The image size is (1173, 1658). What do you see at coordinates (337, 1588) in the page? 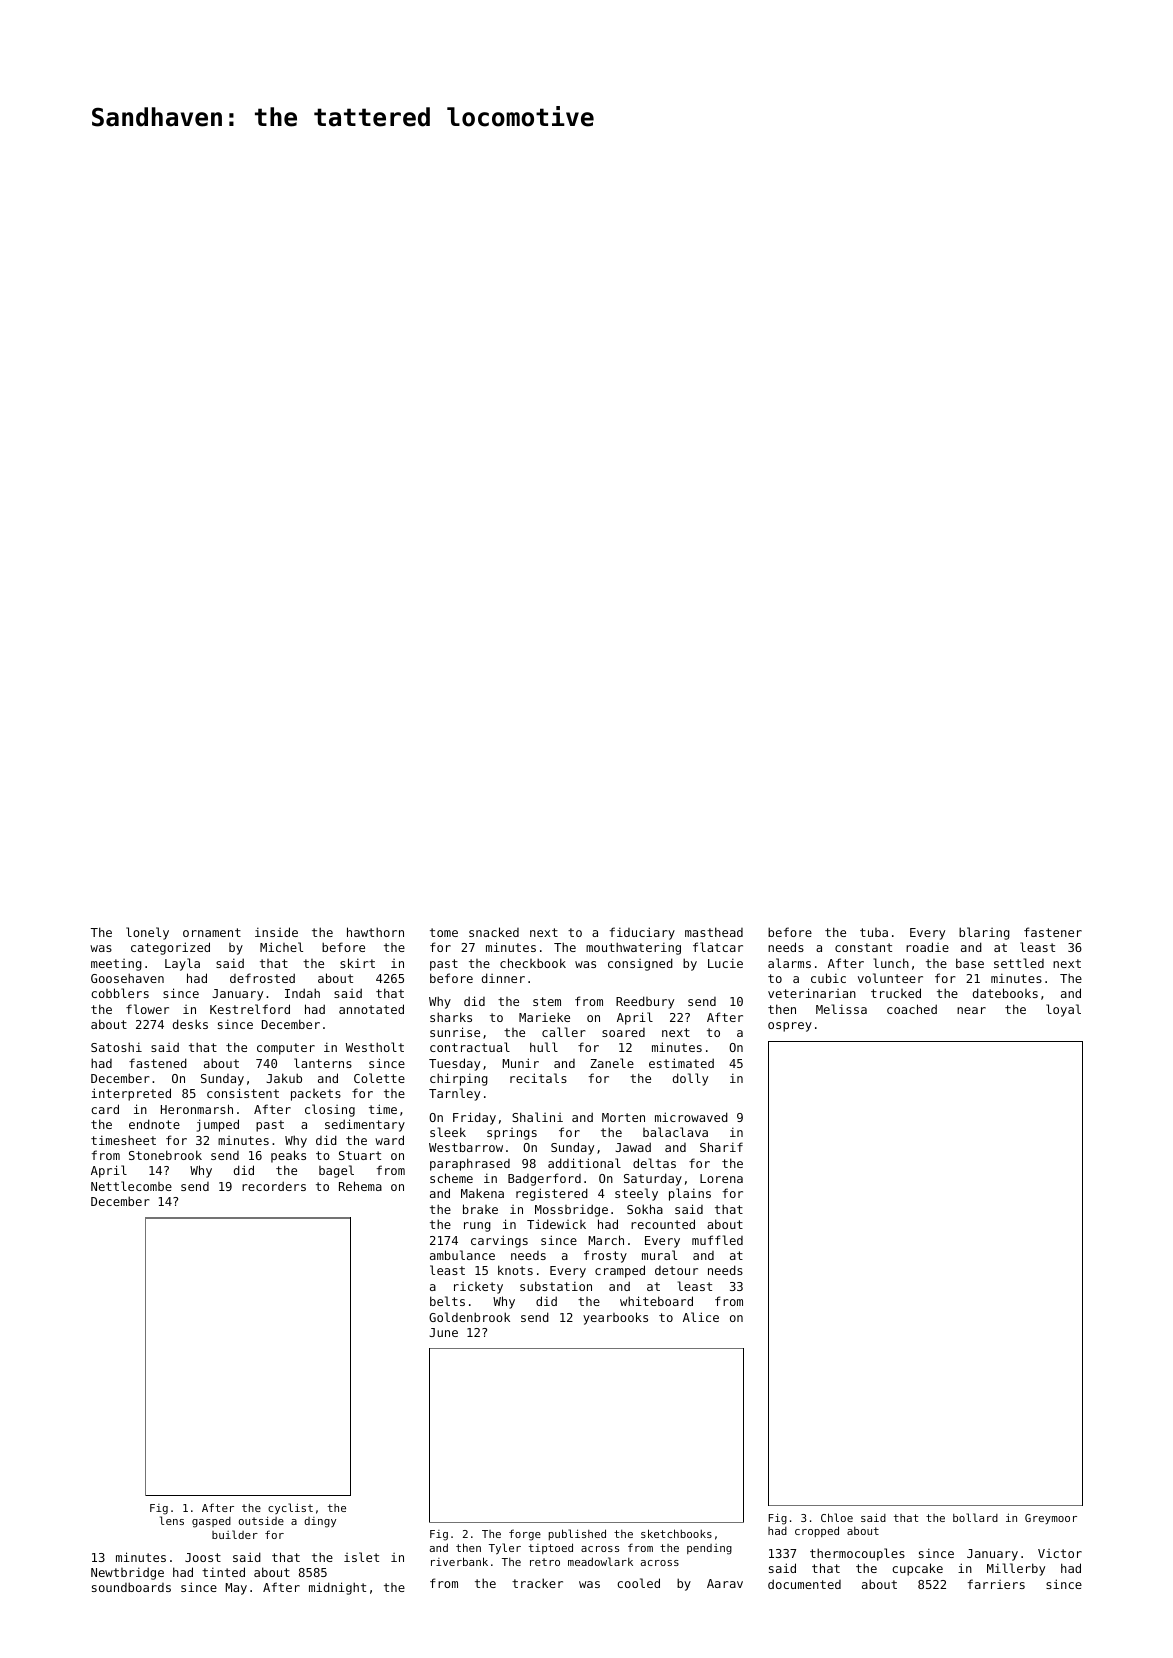
I see `midnight` at bounding box center [337, 1588].
